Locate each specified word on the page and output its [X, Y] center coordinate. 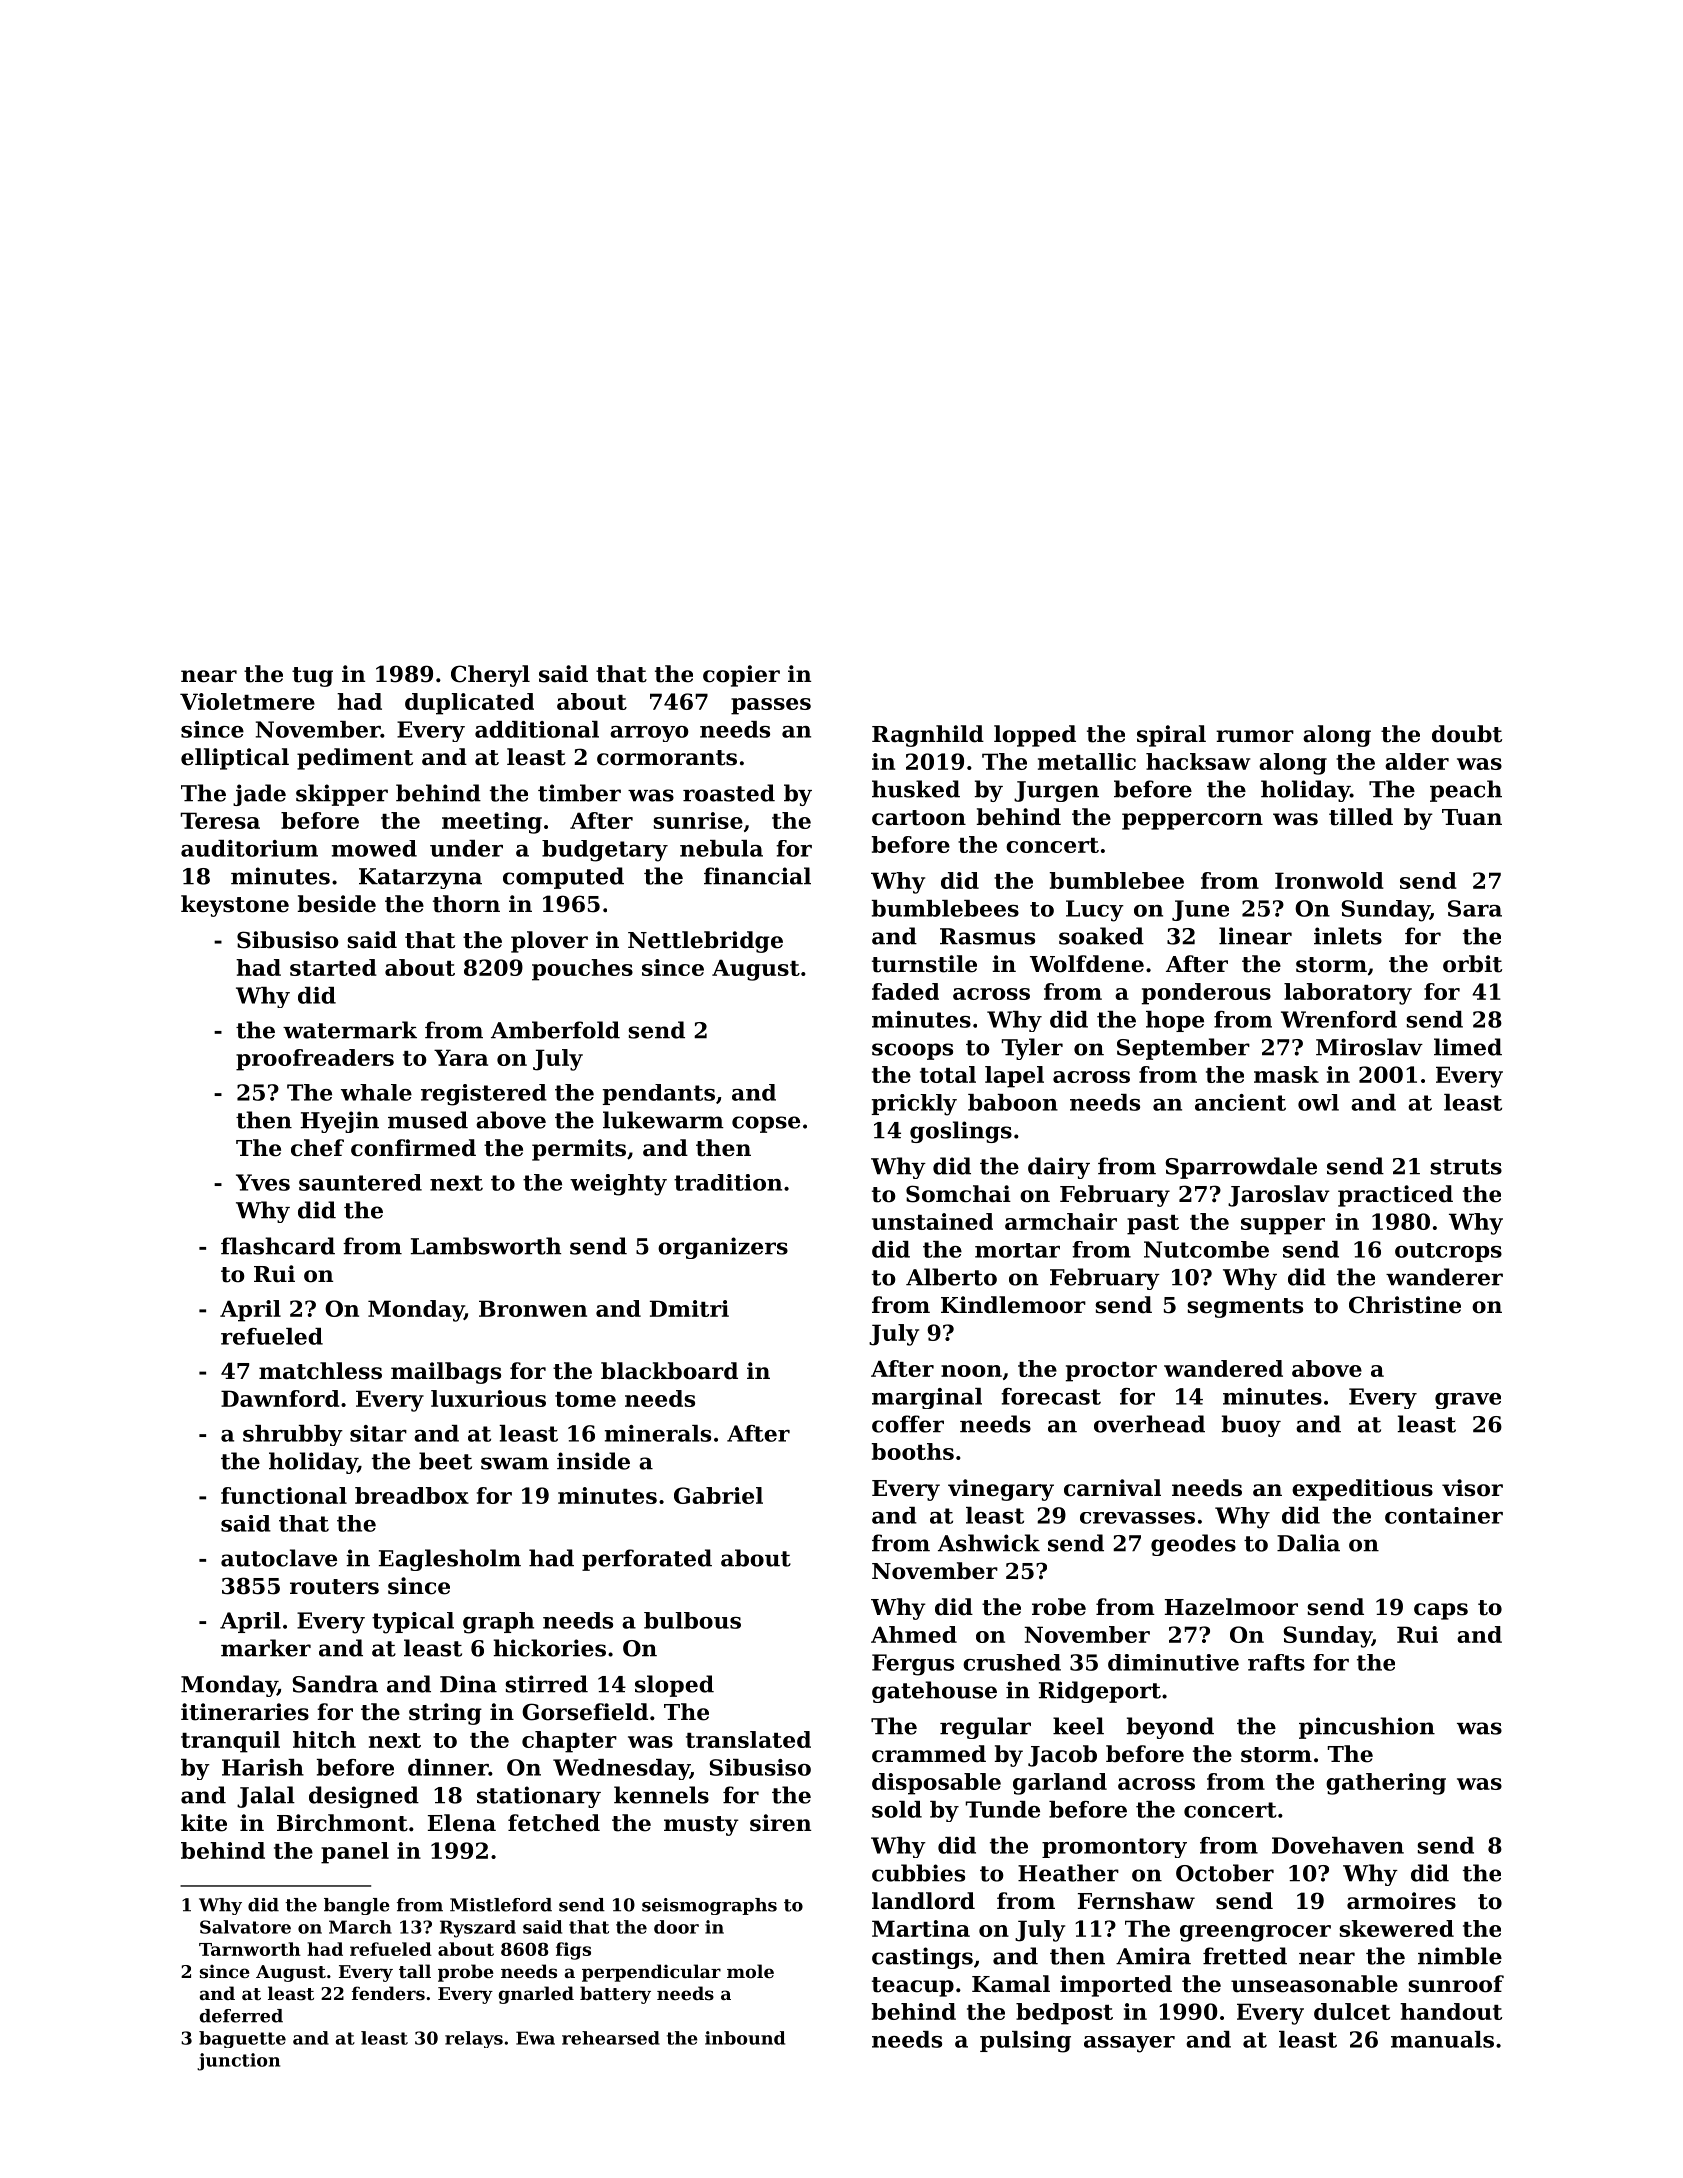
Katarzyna [420, 878]
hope [1175, 1021]
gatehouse [934, 1692]
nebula [721, 848]
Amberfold [555, 1030]
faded [905, 991]
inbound [745, 2038]
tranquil [230, 1742]
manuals [1442, 2039]
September [1183, 1049]
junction [238, 2062]
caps [1441, 1611]
